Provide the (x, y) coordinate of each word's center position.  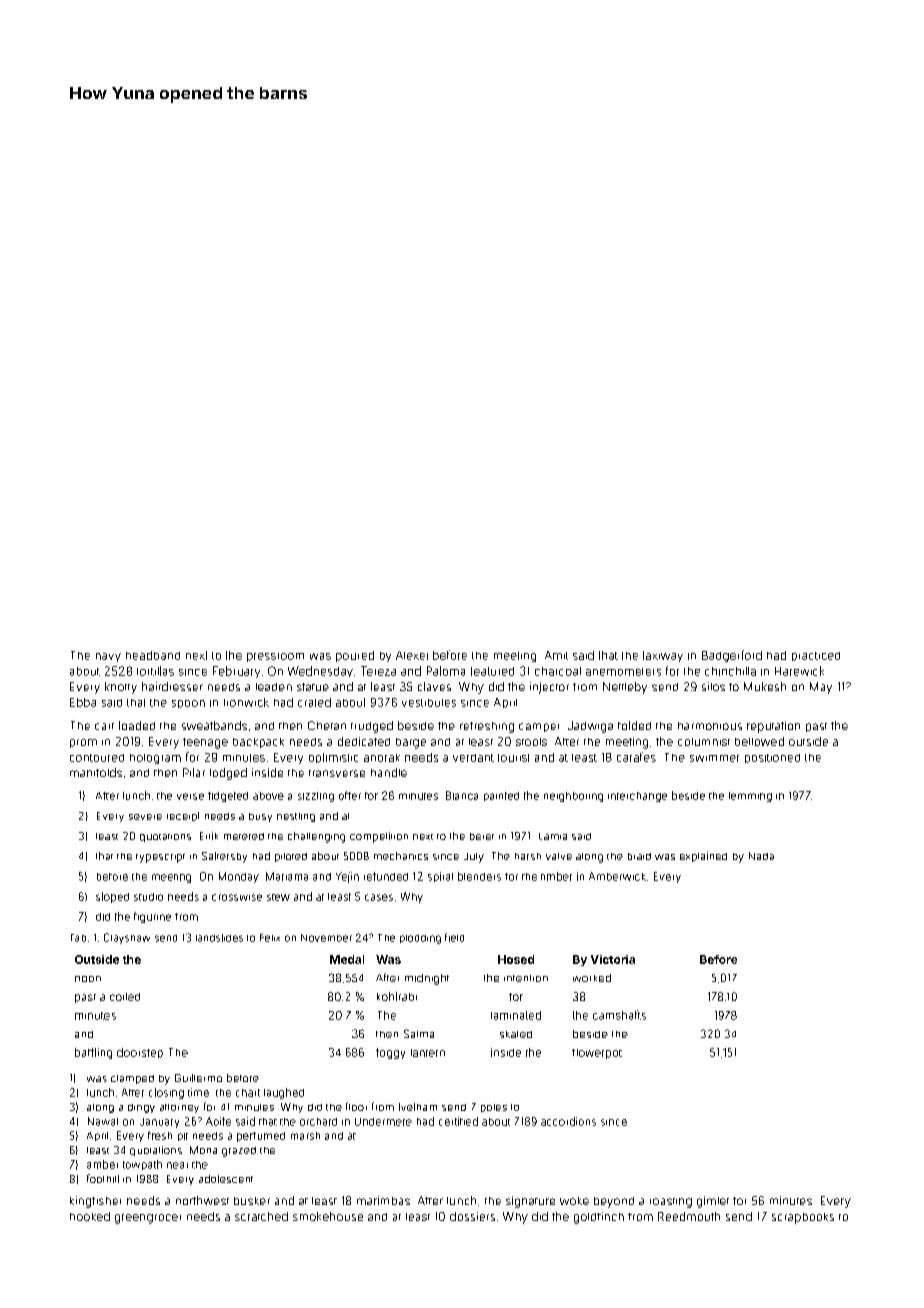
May (821, 688)
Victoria (613, 959)
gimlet (713, 1202)
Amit (556, 655)
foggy (390, 1053)
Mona (203, 1150)
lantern (428, 1053)
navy (108, 657)
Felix (270, 938)
